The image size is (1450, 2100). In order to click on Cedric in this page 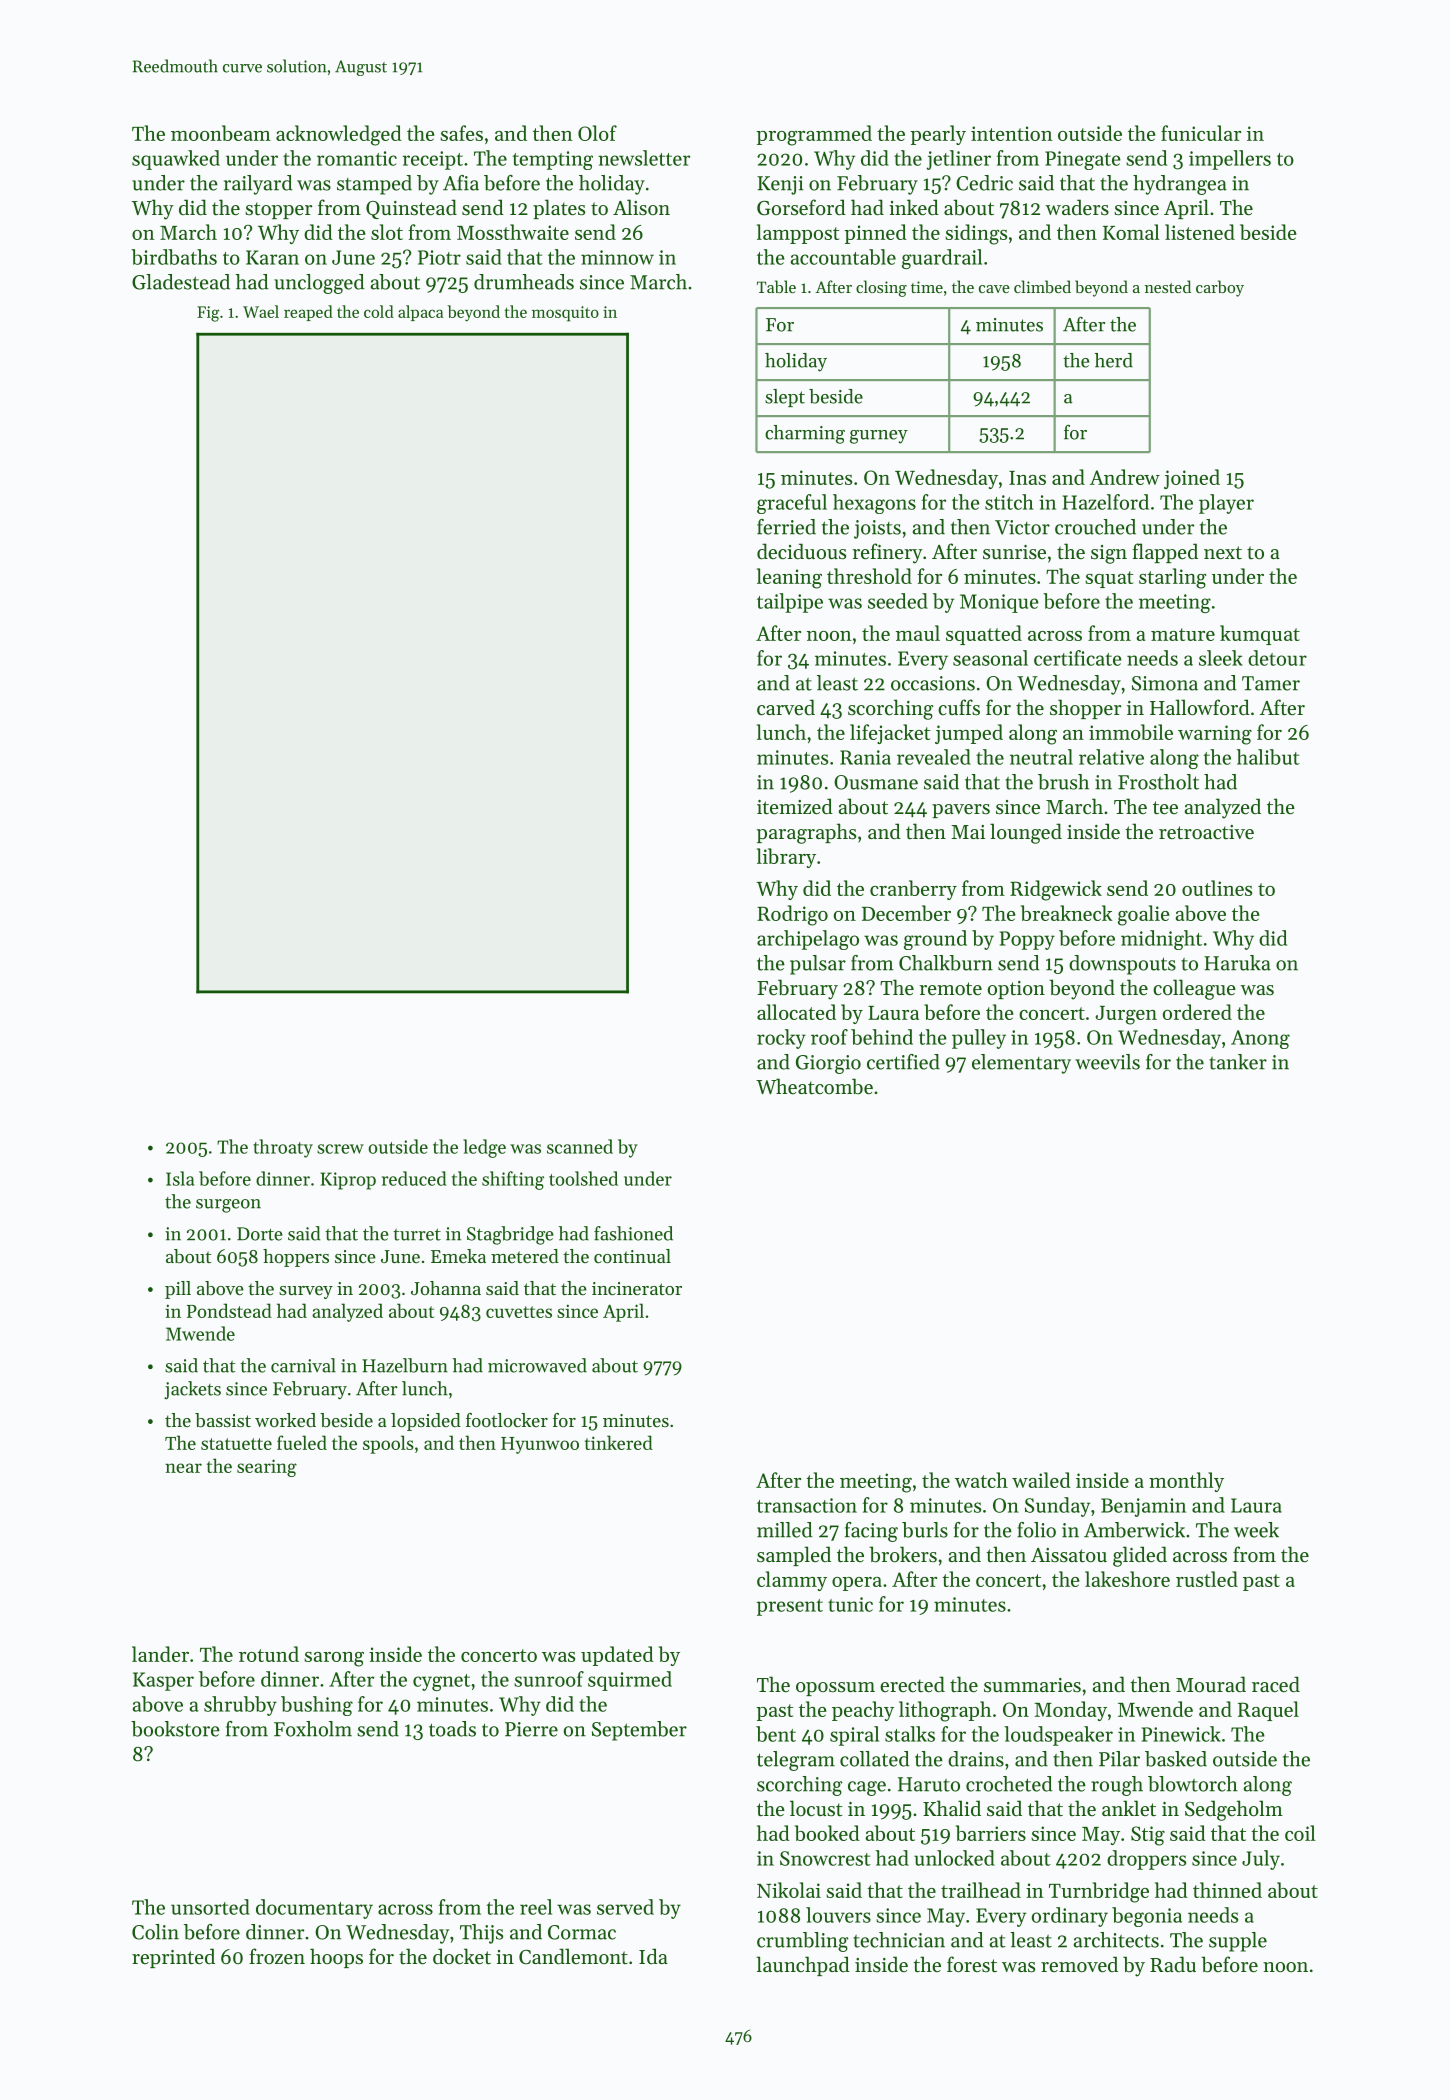, I will do `click(984, 183)`.
